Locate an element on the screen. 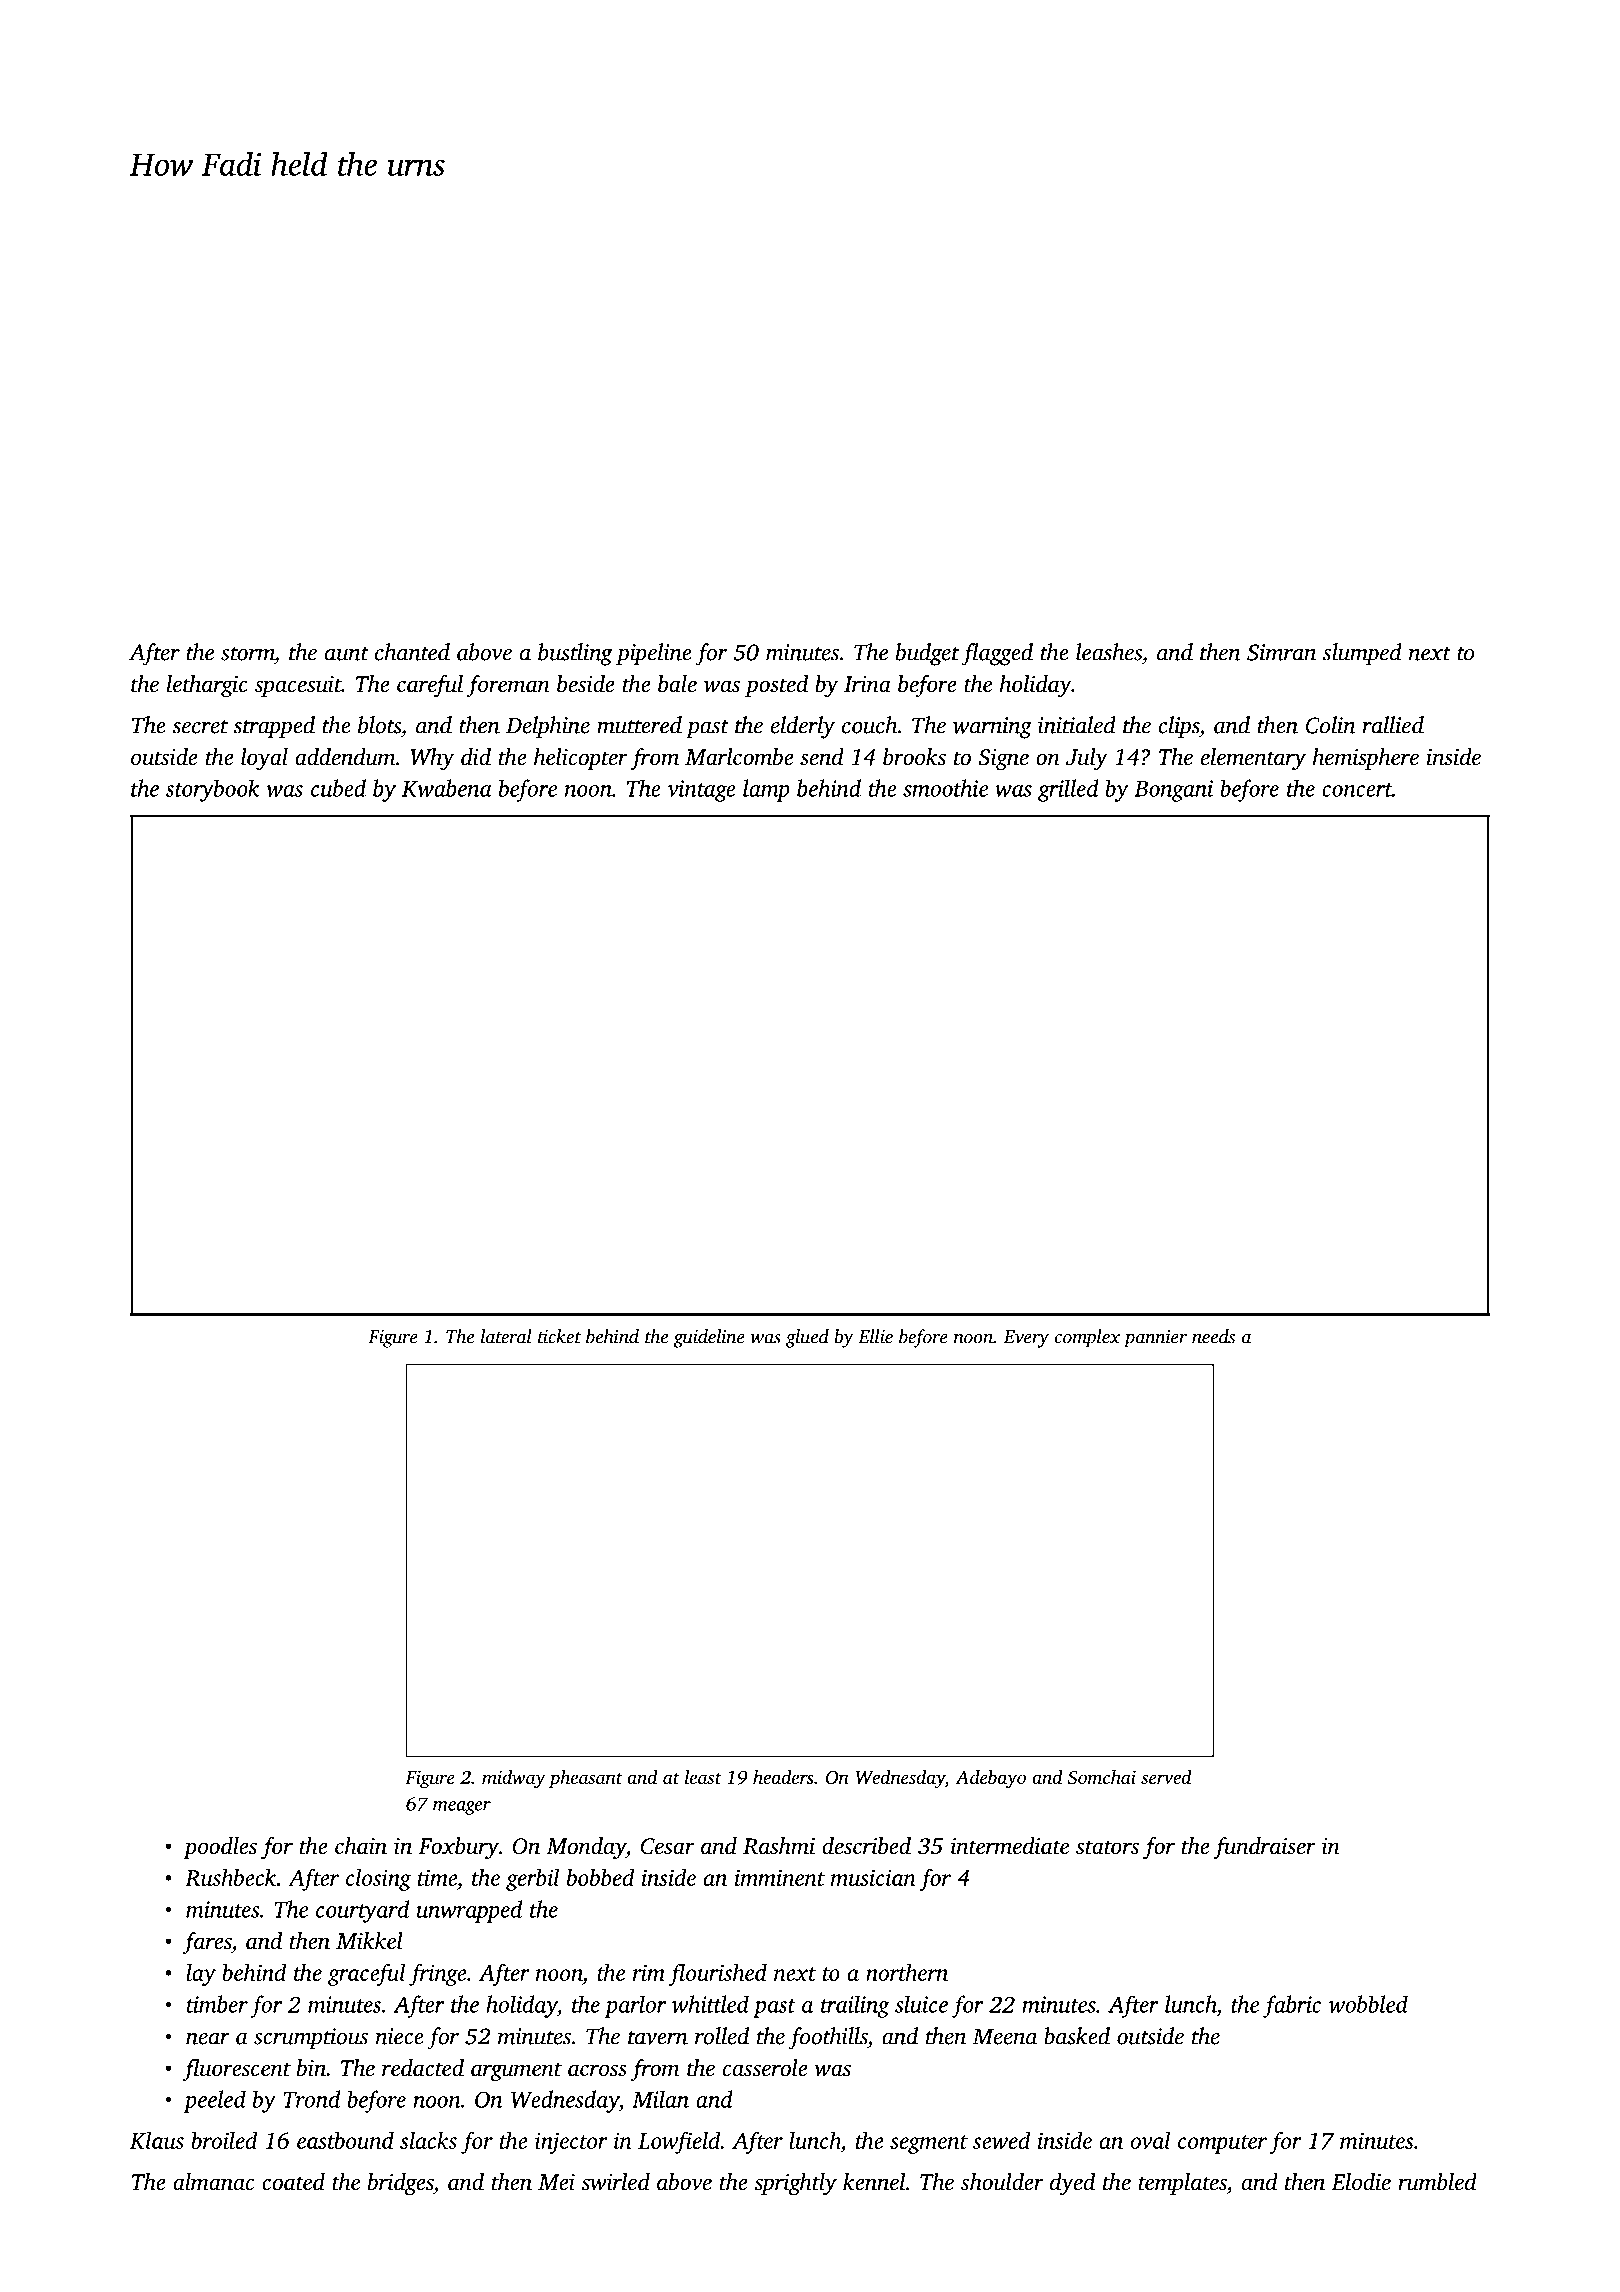  budget is located at coordinates (927, 654).
